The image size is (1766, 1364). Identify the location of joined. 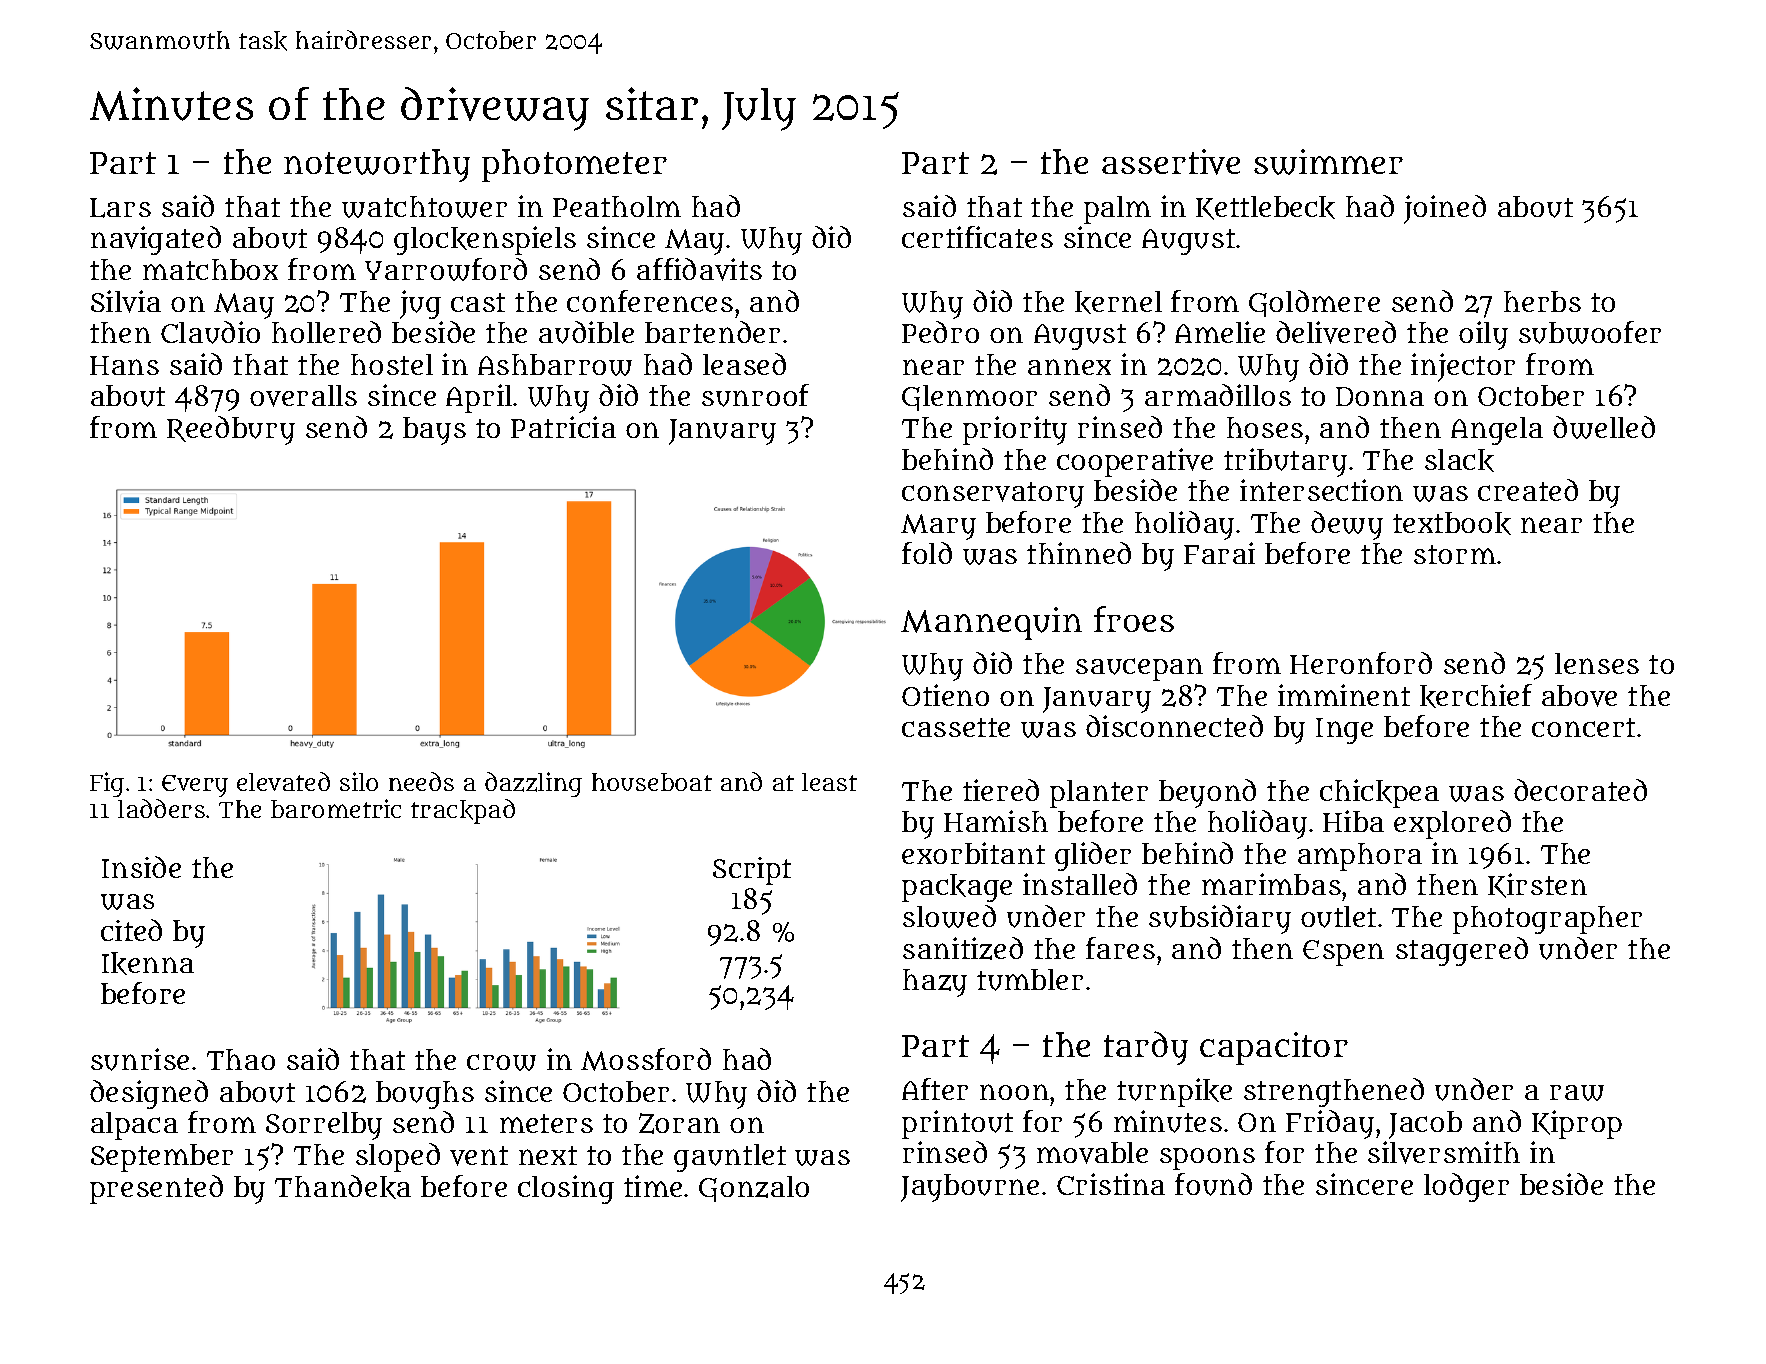
(1445, 209).
